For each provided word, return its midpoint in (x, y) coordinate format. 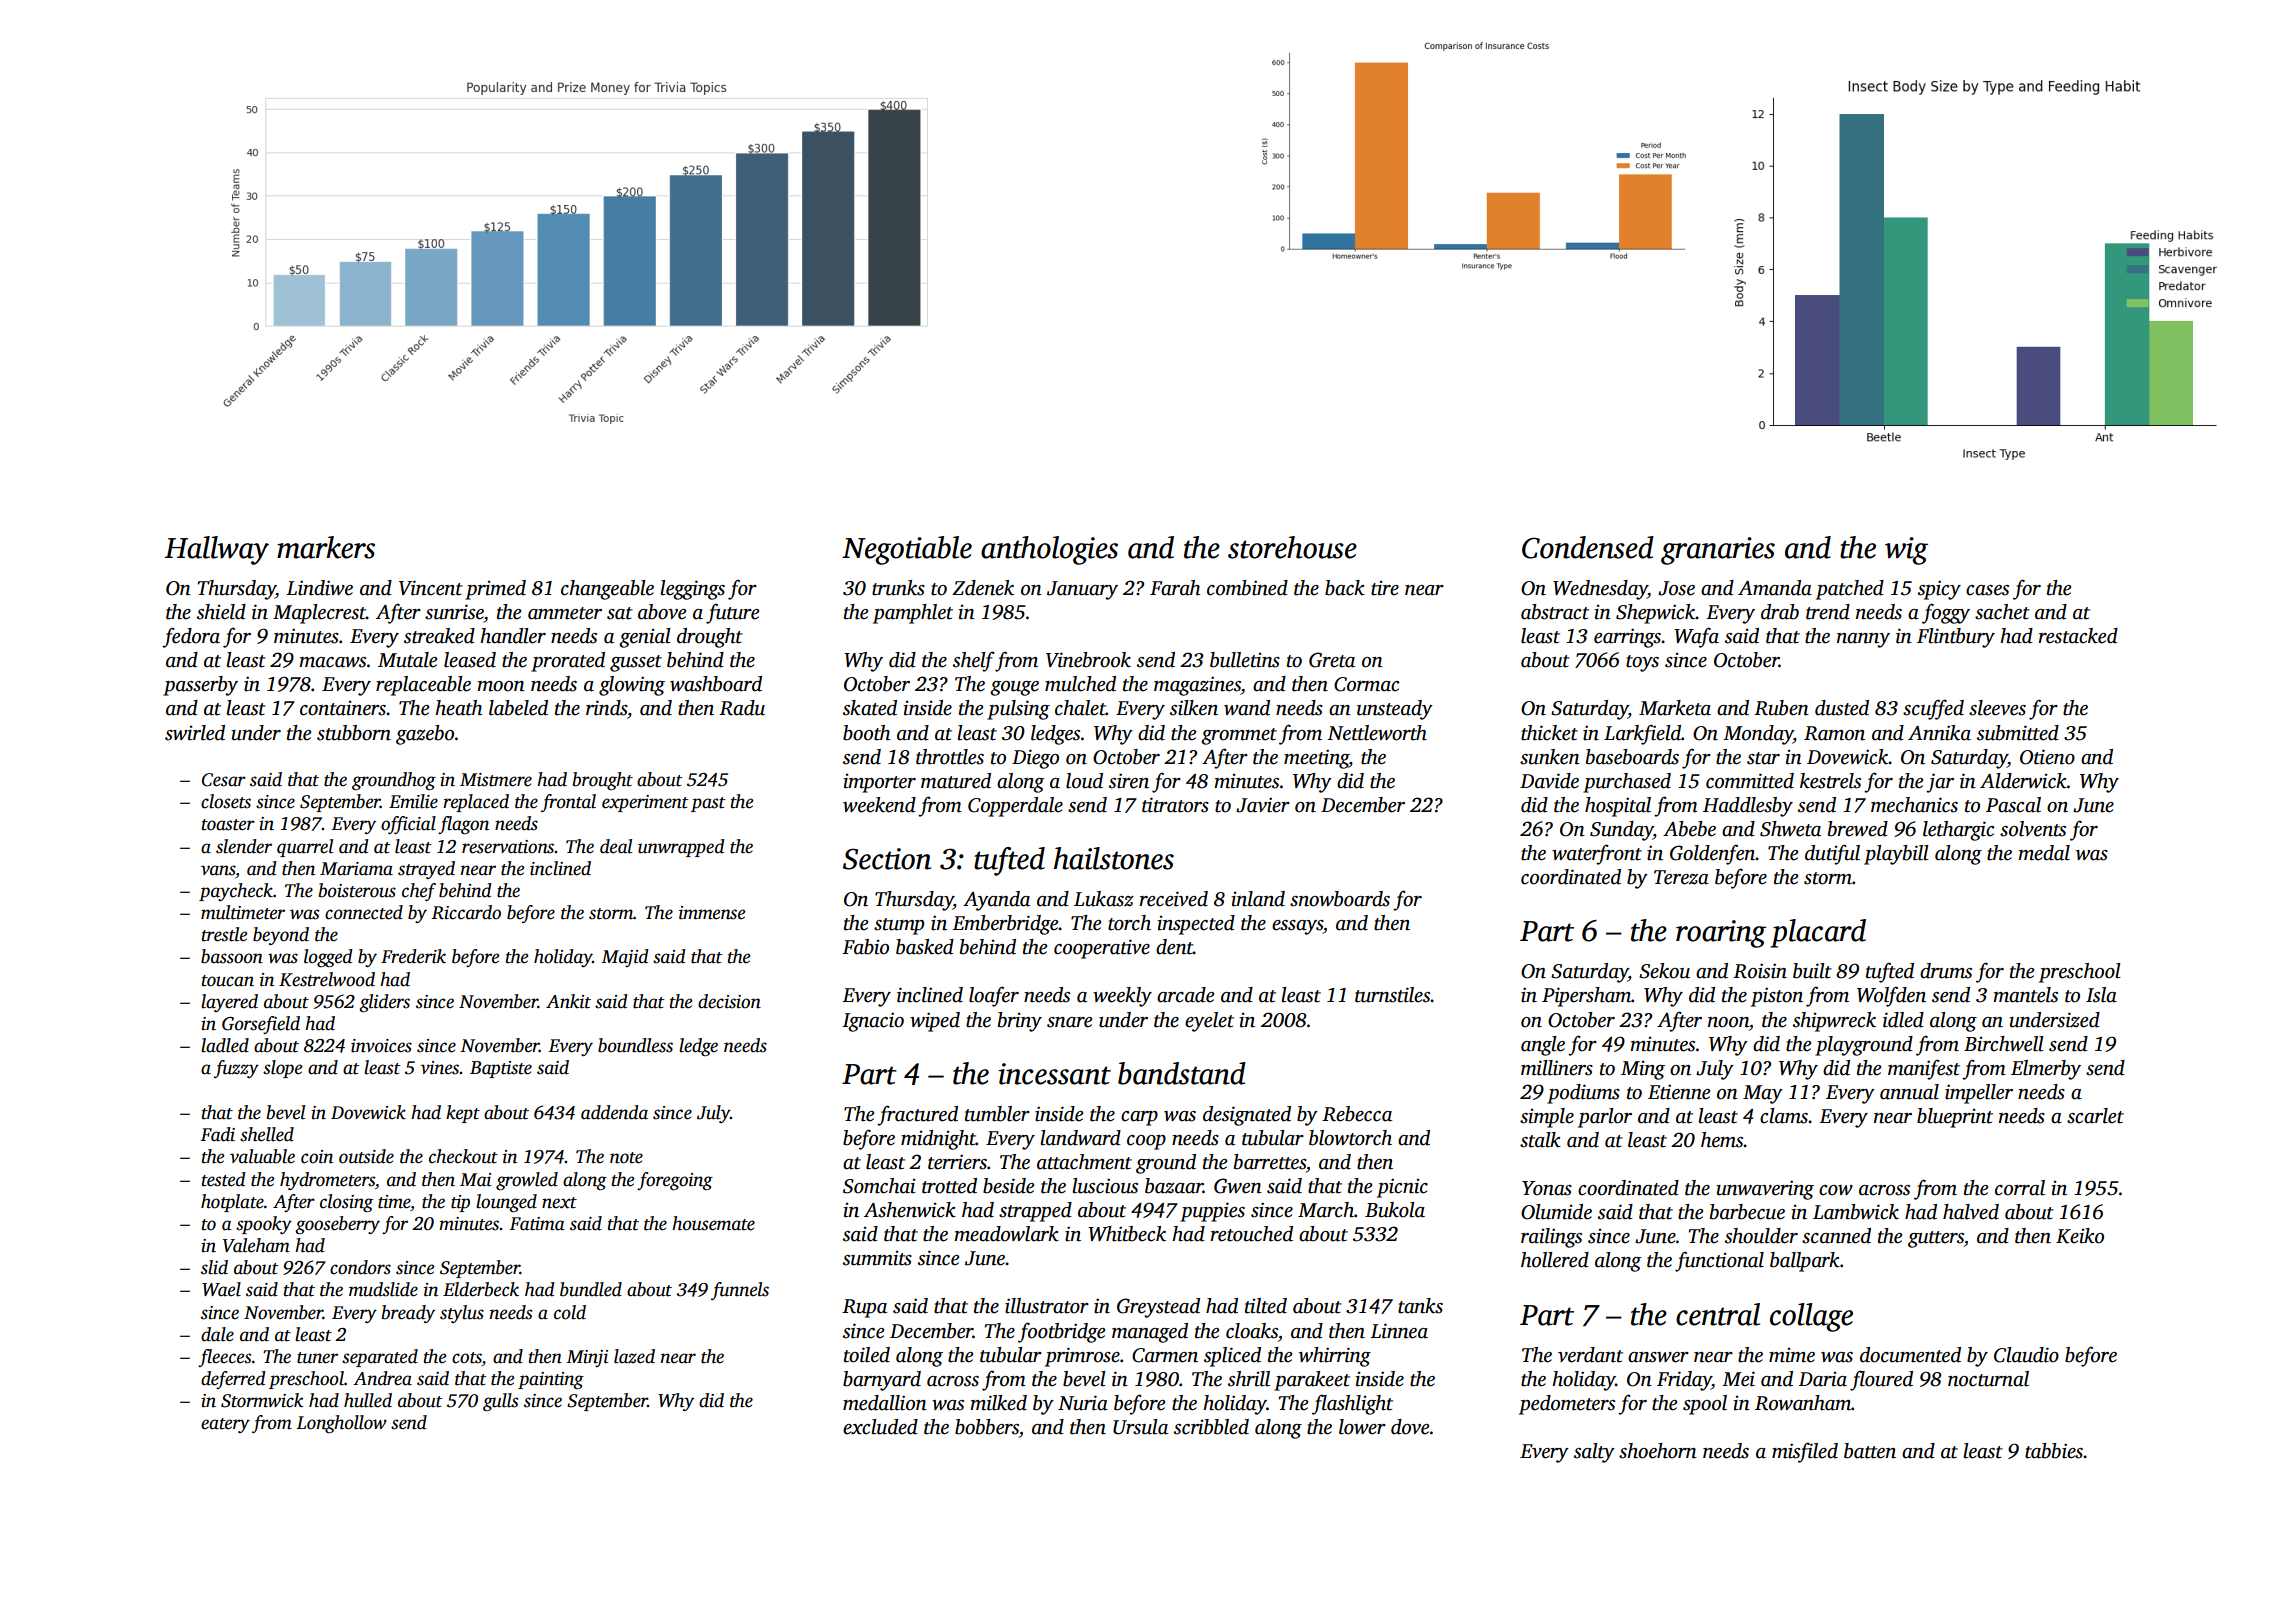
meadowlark (1006, 1234)
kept (463, 1114)
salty (1594, 1453)
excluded (880, 1427)
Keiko (2080, 1236)
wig (1906, 551)
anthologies (1049, 550)
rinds (606, 708)
